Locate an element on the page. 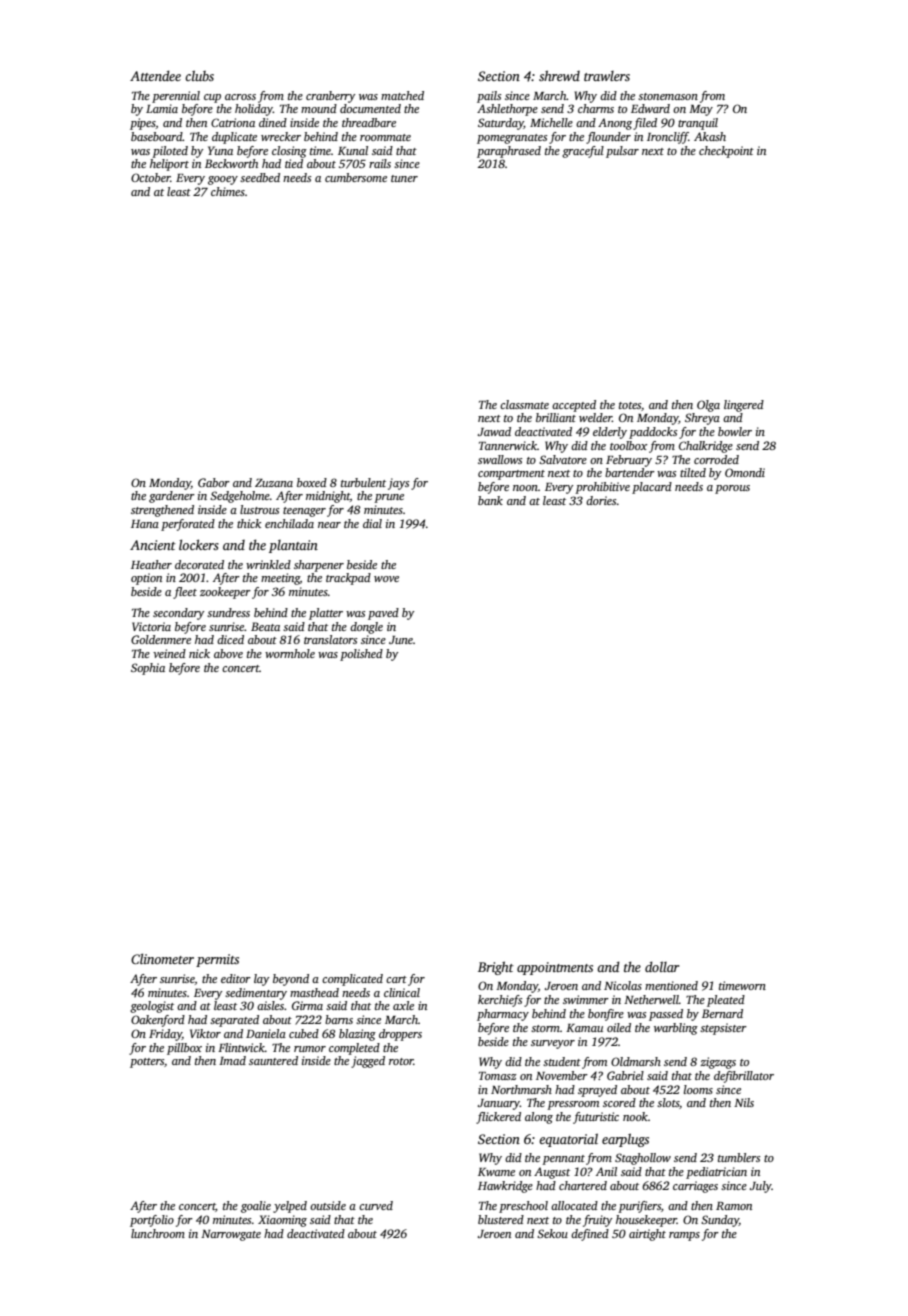  Sophia is located at coordinates (148, 669).
